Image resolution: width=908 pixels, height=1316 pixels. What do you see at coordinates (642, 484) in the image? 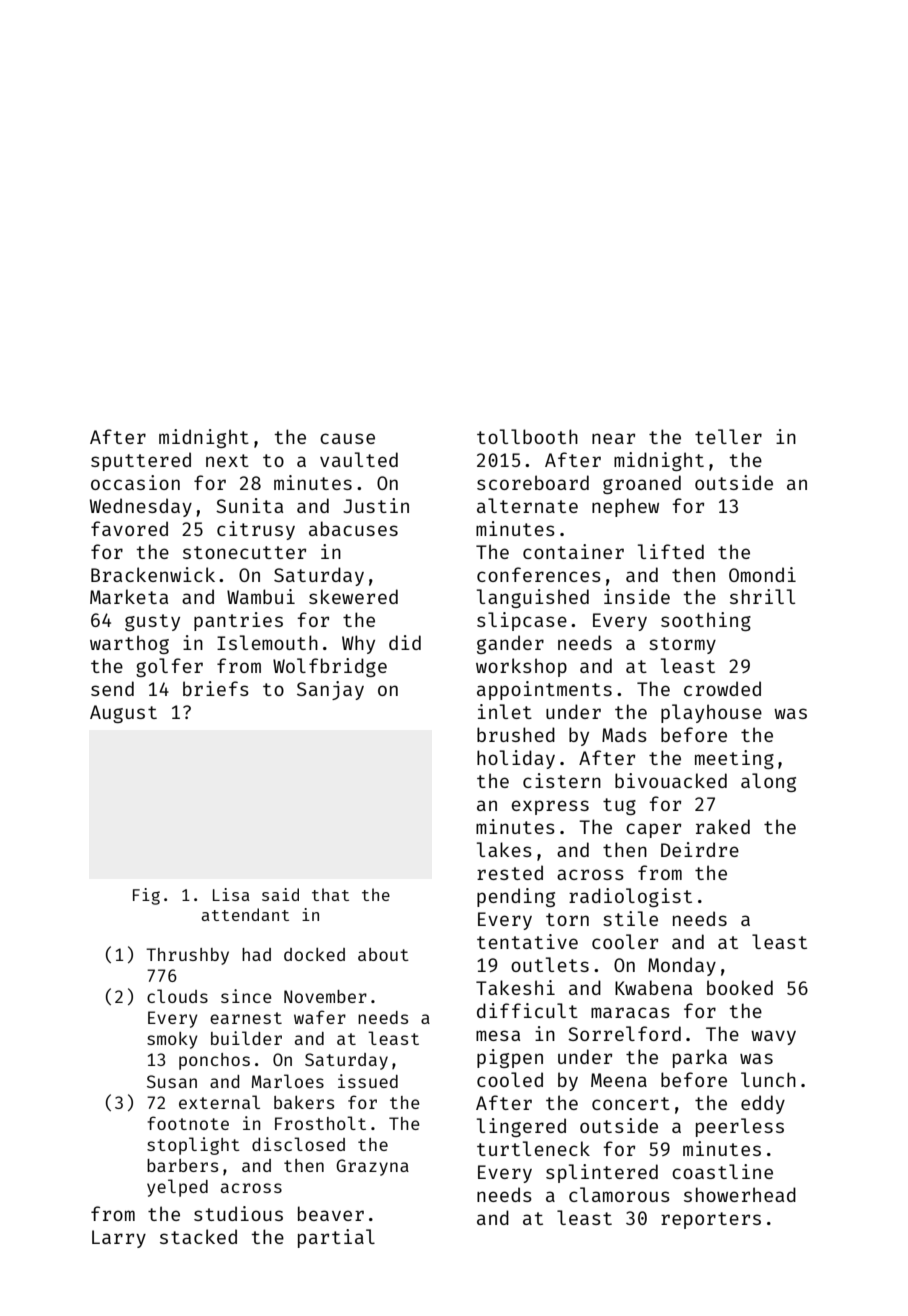
I see `groaned` at bounding box center [642, 484].
